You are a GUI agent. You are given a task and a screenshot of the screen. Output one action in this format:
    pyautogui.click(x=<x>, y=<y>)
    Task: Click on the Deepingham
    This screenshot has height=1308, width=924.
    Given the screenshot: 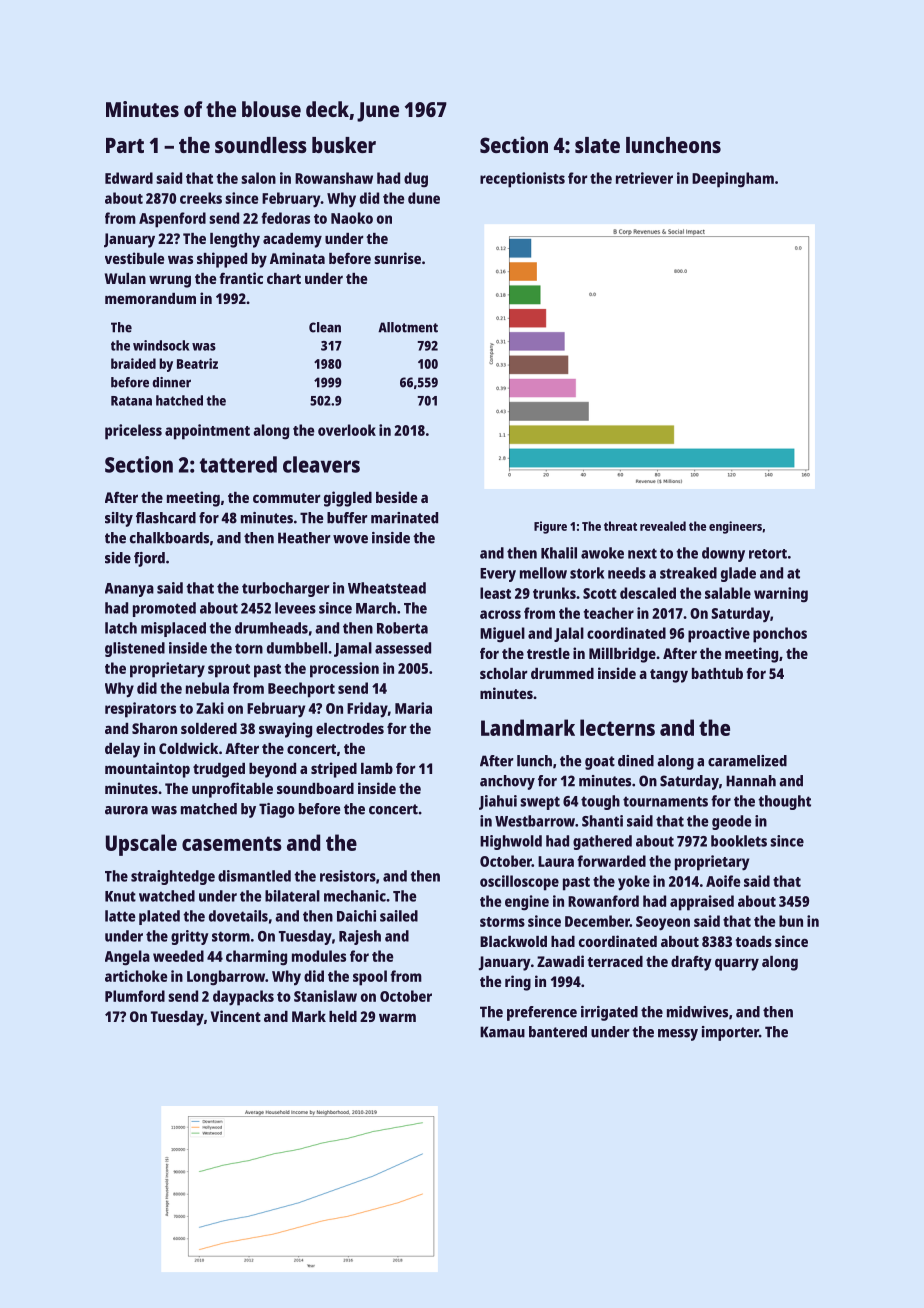 What is the action you would take?
    pyautogui.click(x=733, y=180)
